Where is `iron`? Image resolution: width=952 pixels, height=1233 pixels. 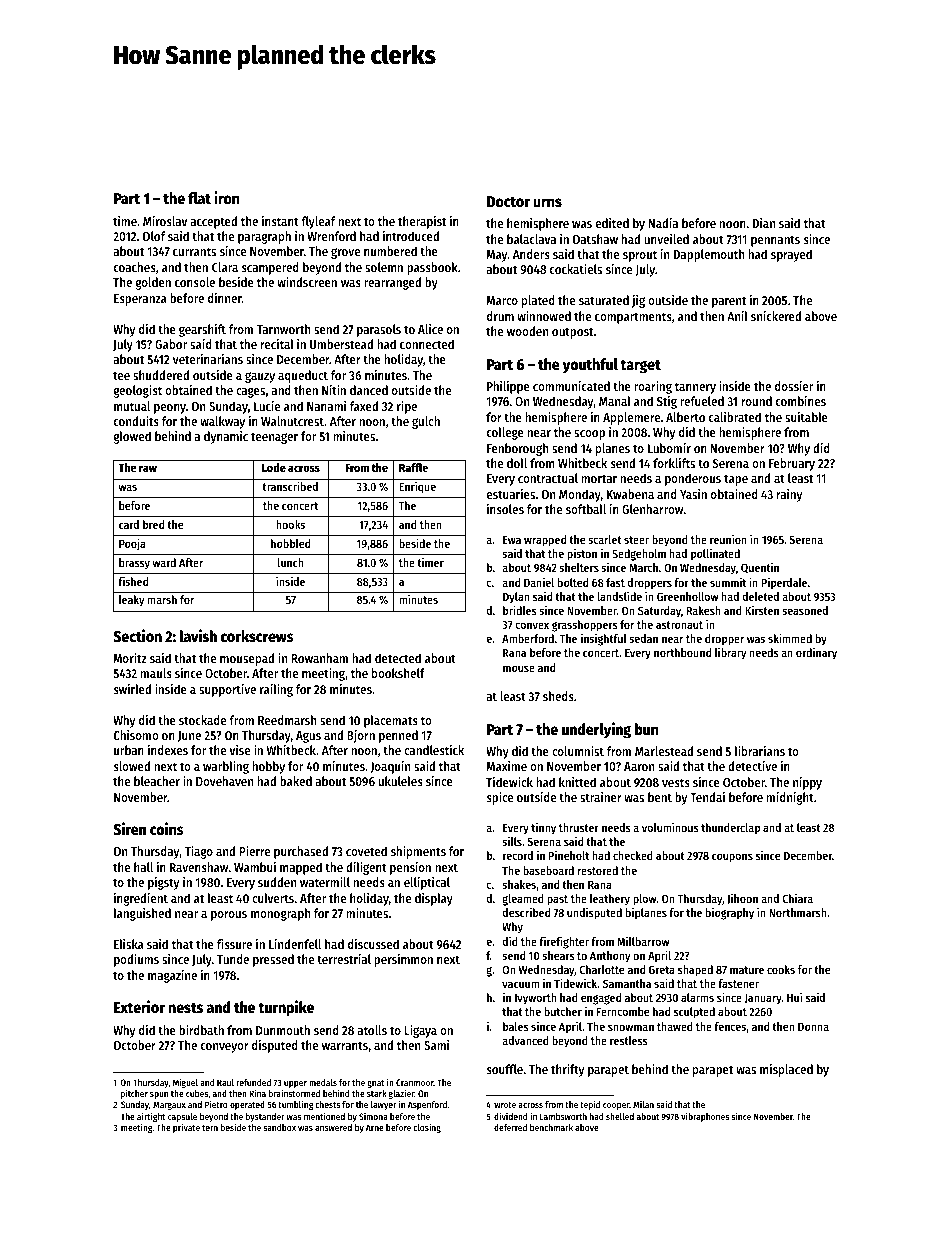 iron is located at coordinates (227, 197).
